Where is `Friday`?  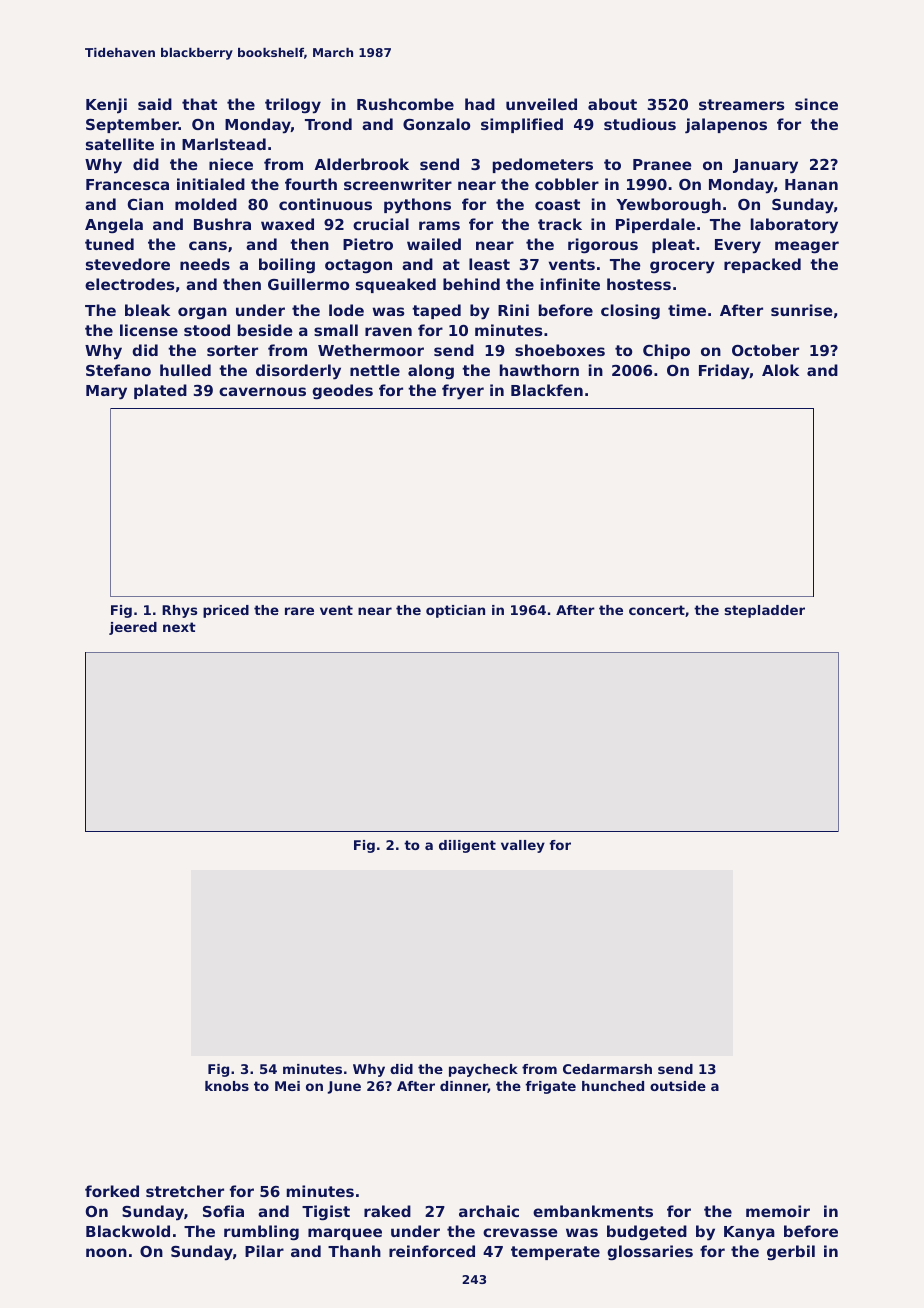 Friday is located at coordinates (724, 372).
